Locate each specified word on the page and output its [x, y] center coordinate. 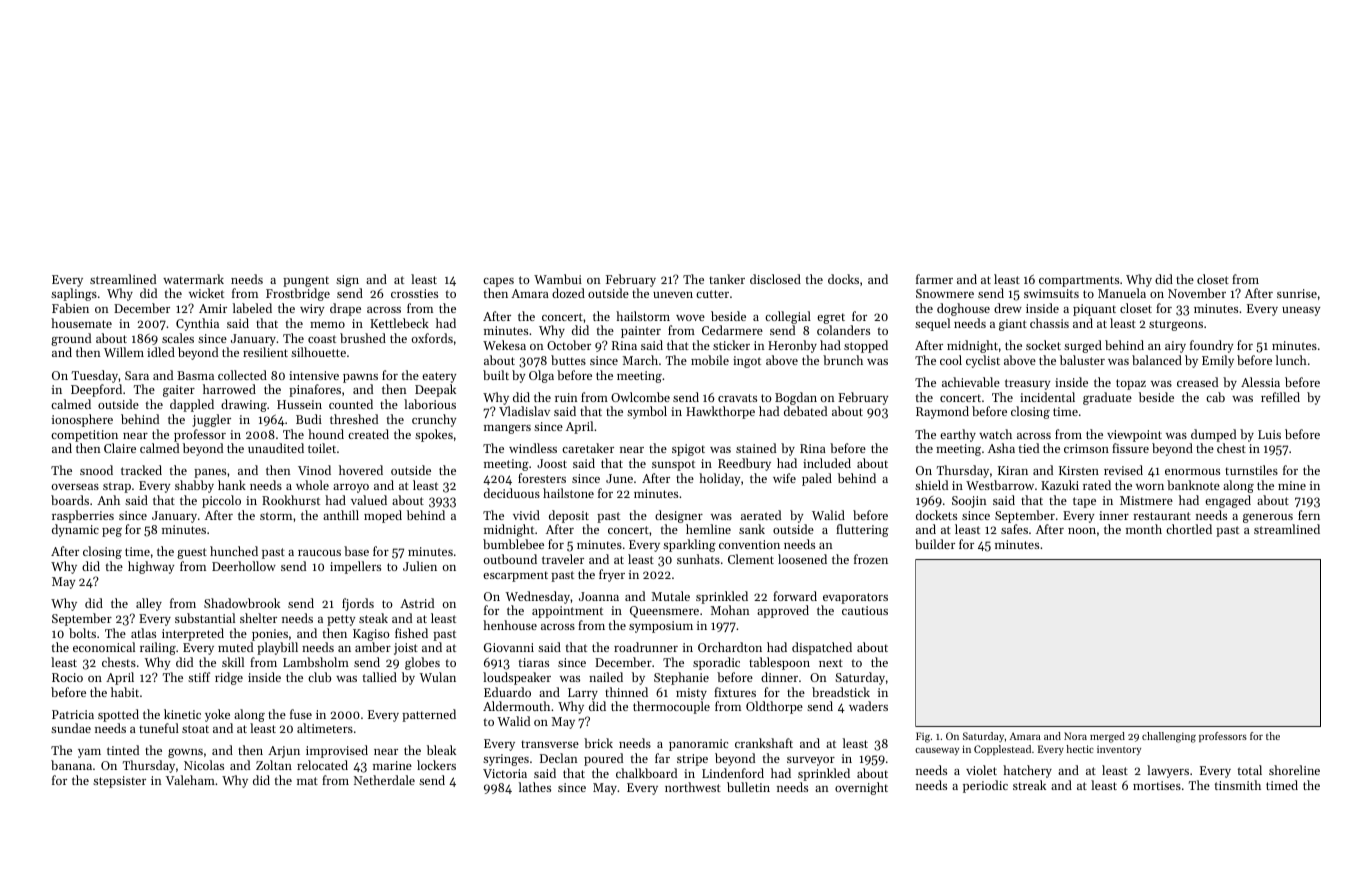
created [368, 434]
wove [690, 318]
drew [1008, 308]
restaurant [1162, 516]
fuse [301, 714]
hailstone [568, 493]
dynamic [75, 530]
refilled [1280, 397]
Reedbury [744, 464]
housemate [81, 323]
